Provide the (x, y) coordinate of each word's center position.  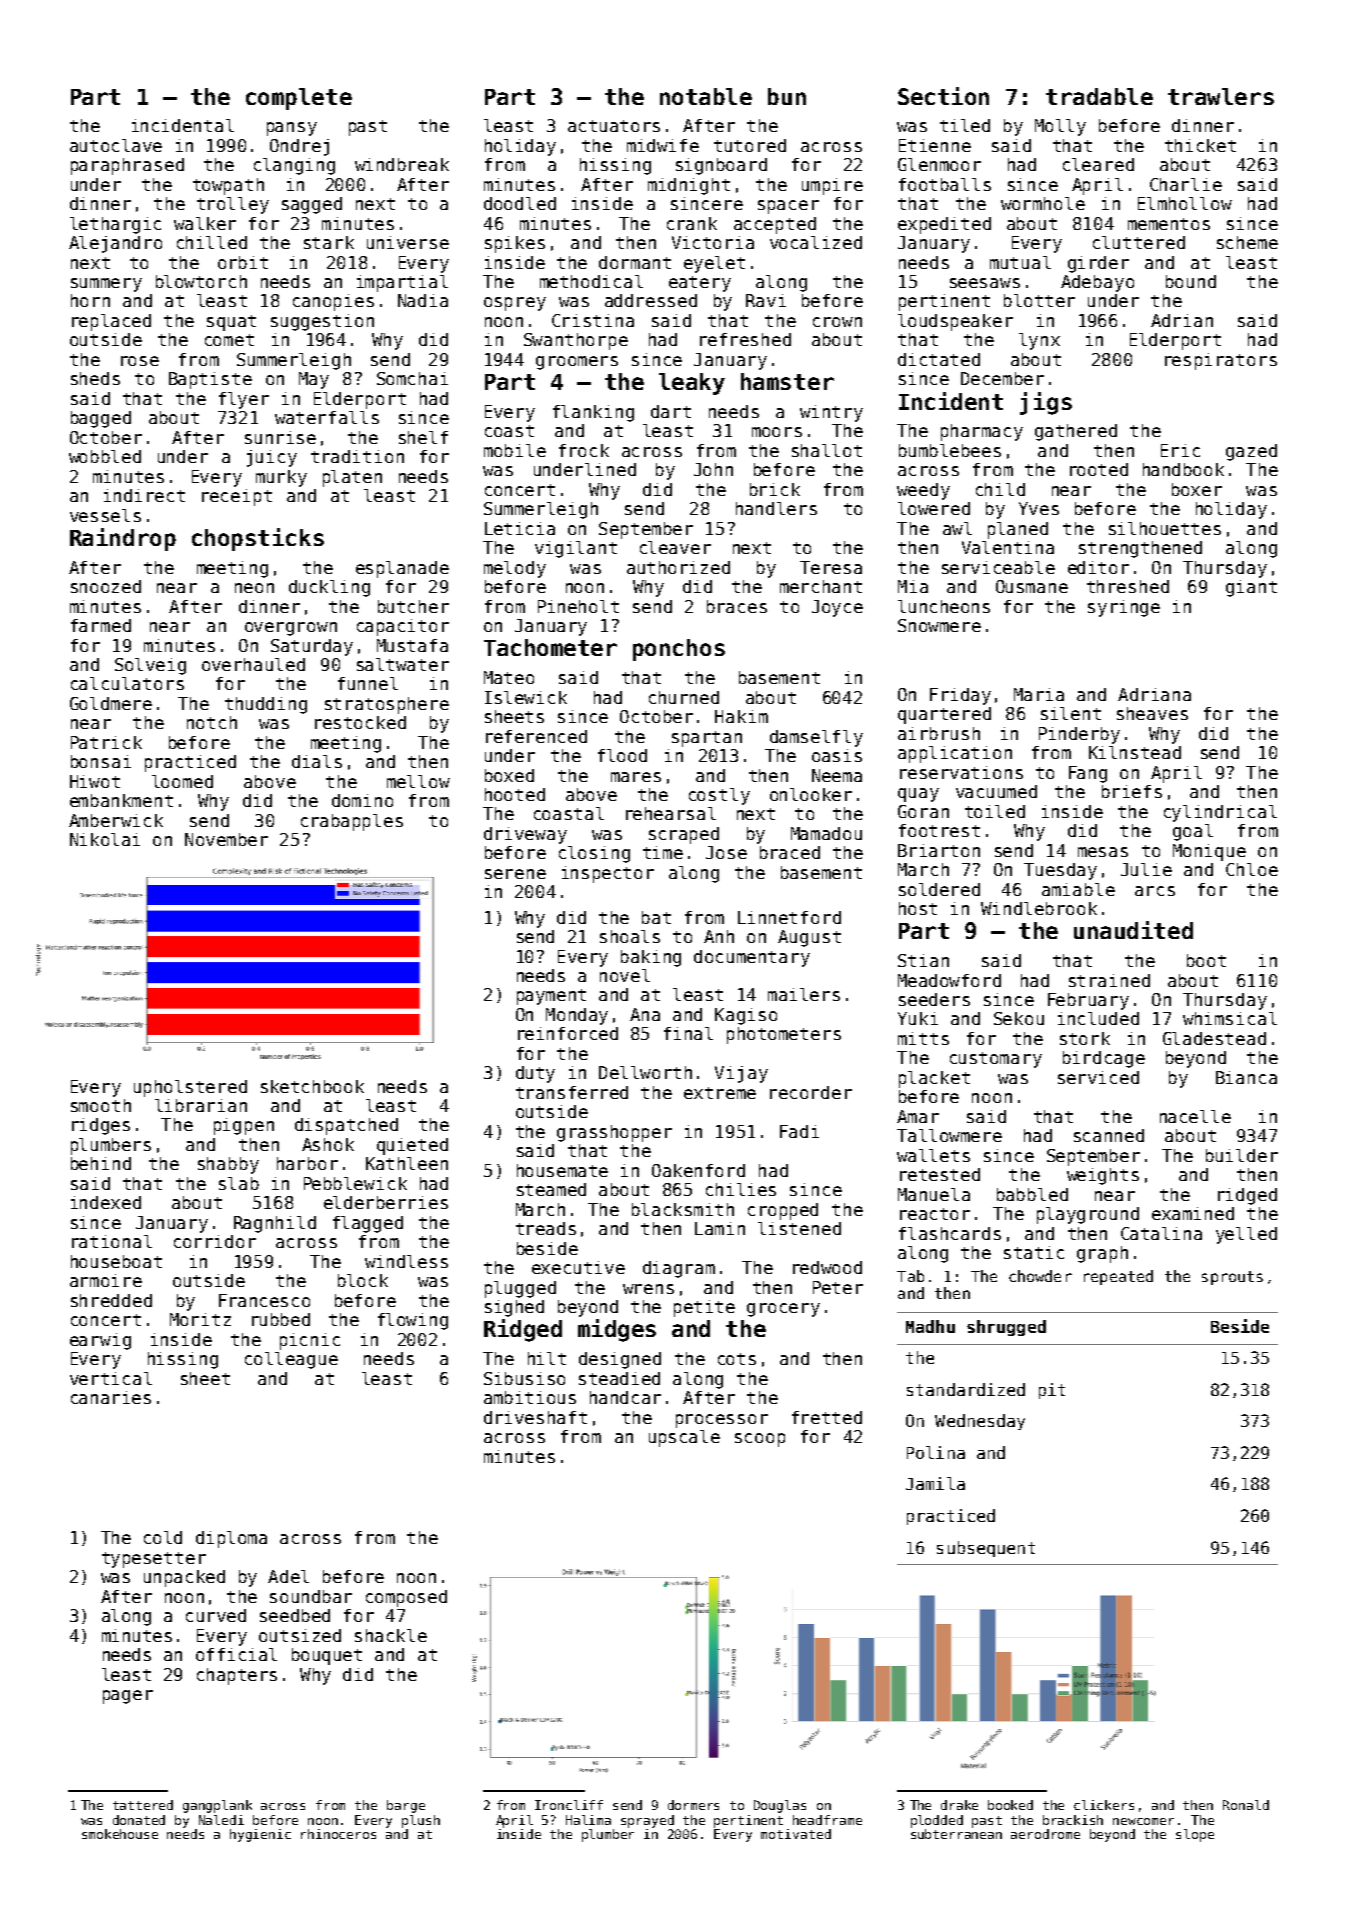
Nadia (423, 300)
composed (406, 1598)
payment (551, 997)
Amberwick (116, 820)
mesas (1103, 852)
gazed (1251, 452)
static (1034, 1252)
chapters (237, 1676)
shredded (111, 1300)
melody (515, 569)
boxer (1197, 489)
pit (1052, 1391)
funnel (368, 683)
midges (617, 1330)
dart (671, 411)
